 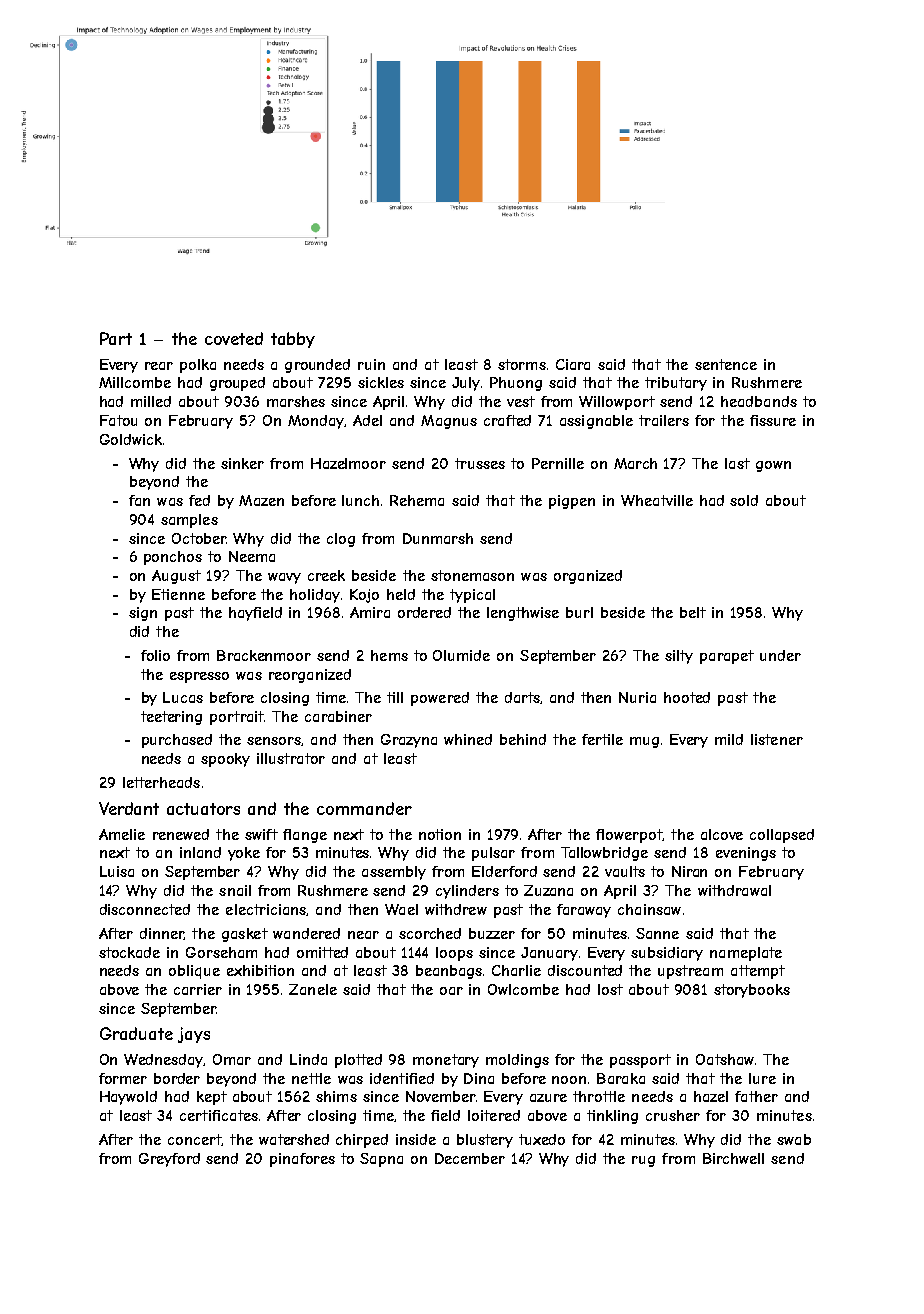 What do you see at coordinates (131, 439) in the screenshot?
I see `Goldwick` at bounding box center [131, 439].
